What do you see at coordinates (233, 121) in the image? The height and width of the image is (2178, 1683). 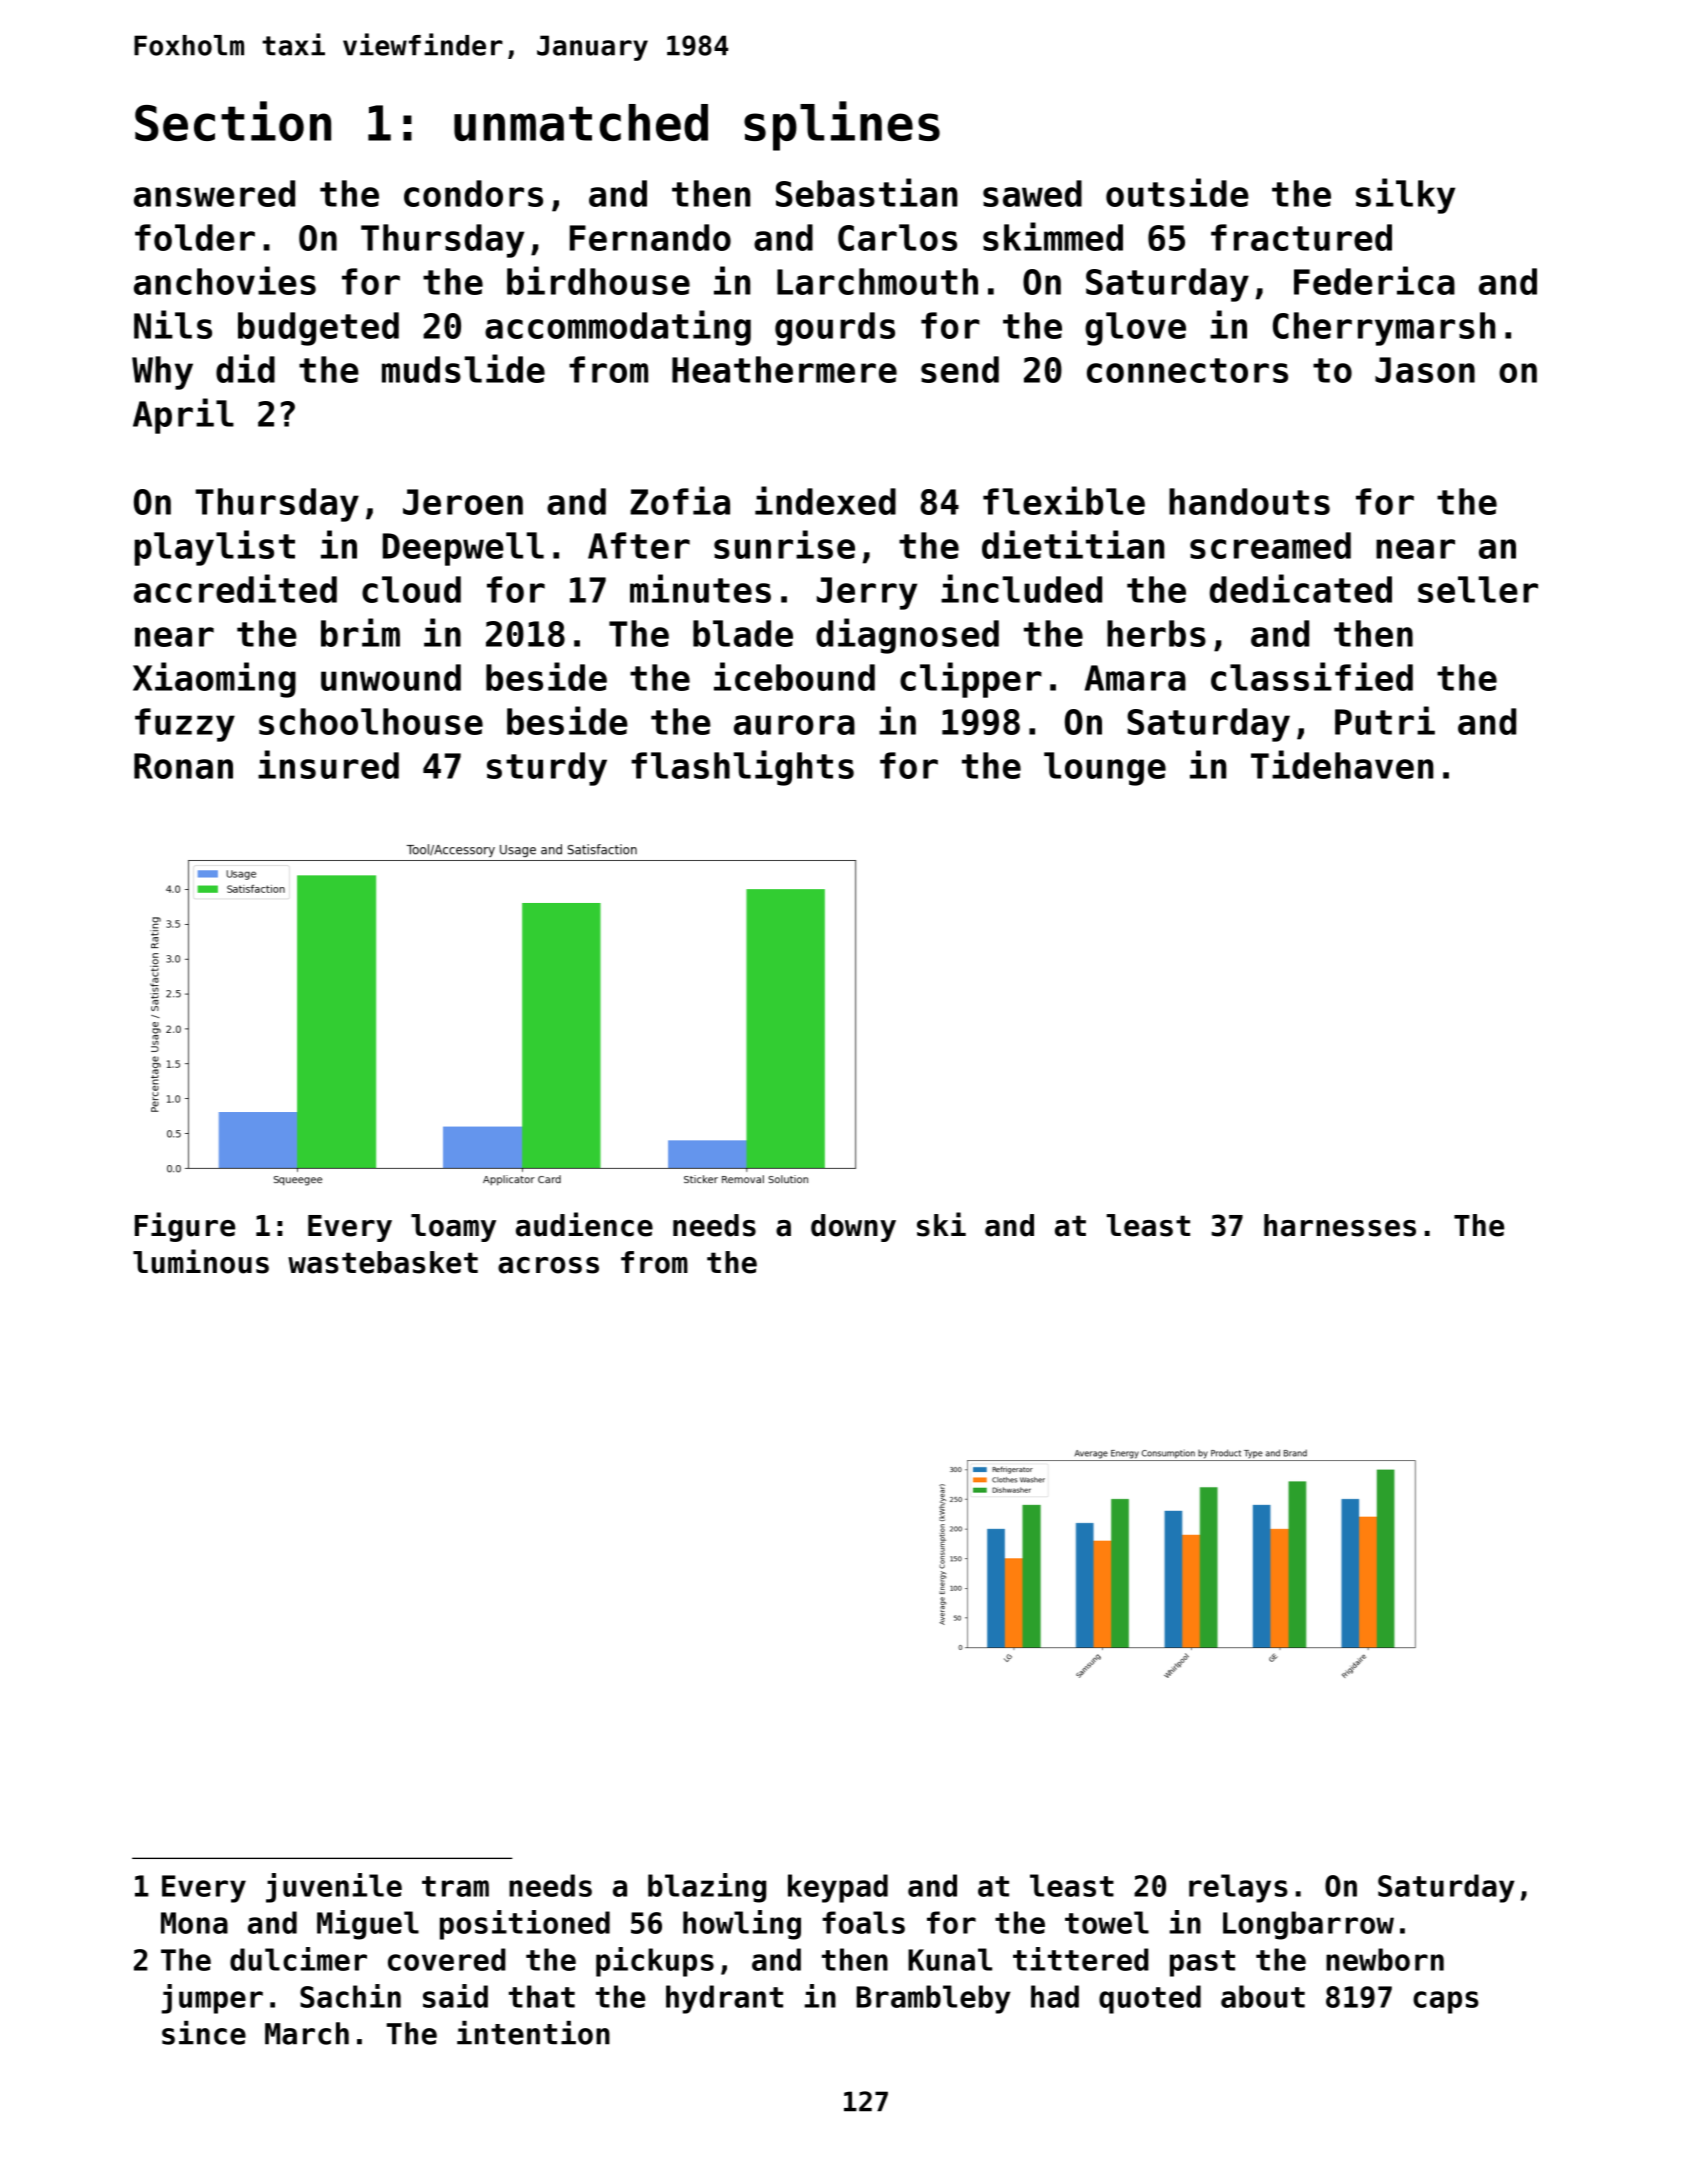 I see `Section` at bounding box center [233, 121].
